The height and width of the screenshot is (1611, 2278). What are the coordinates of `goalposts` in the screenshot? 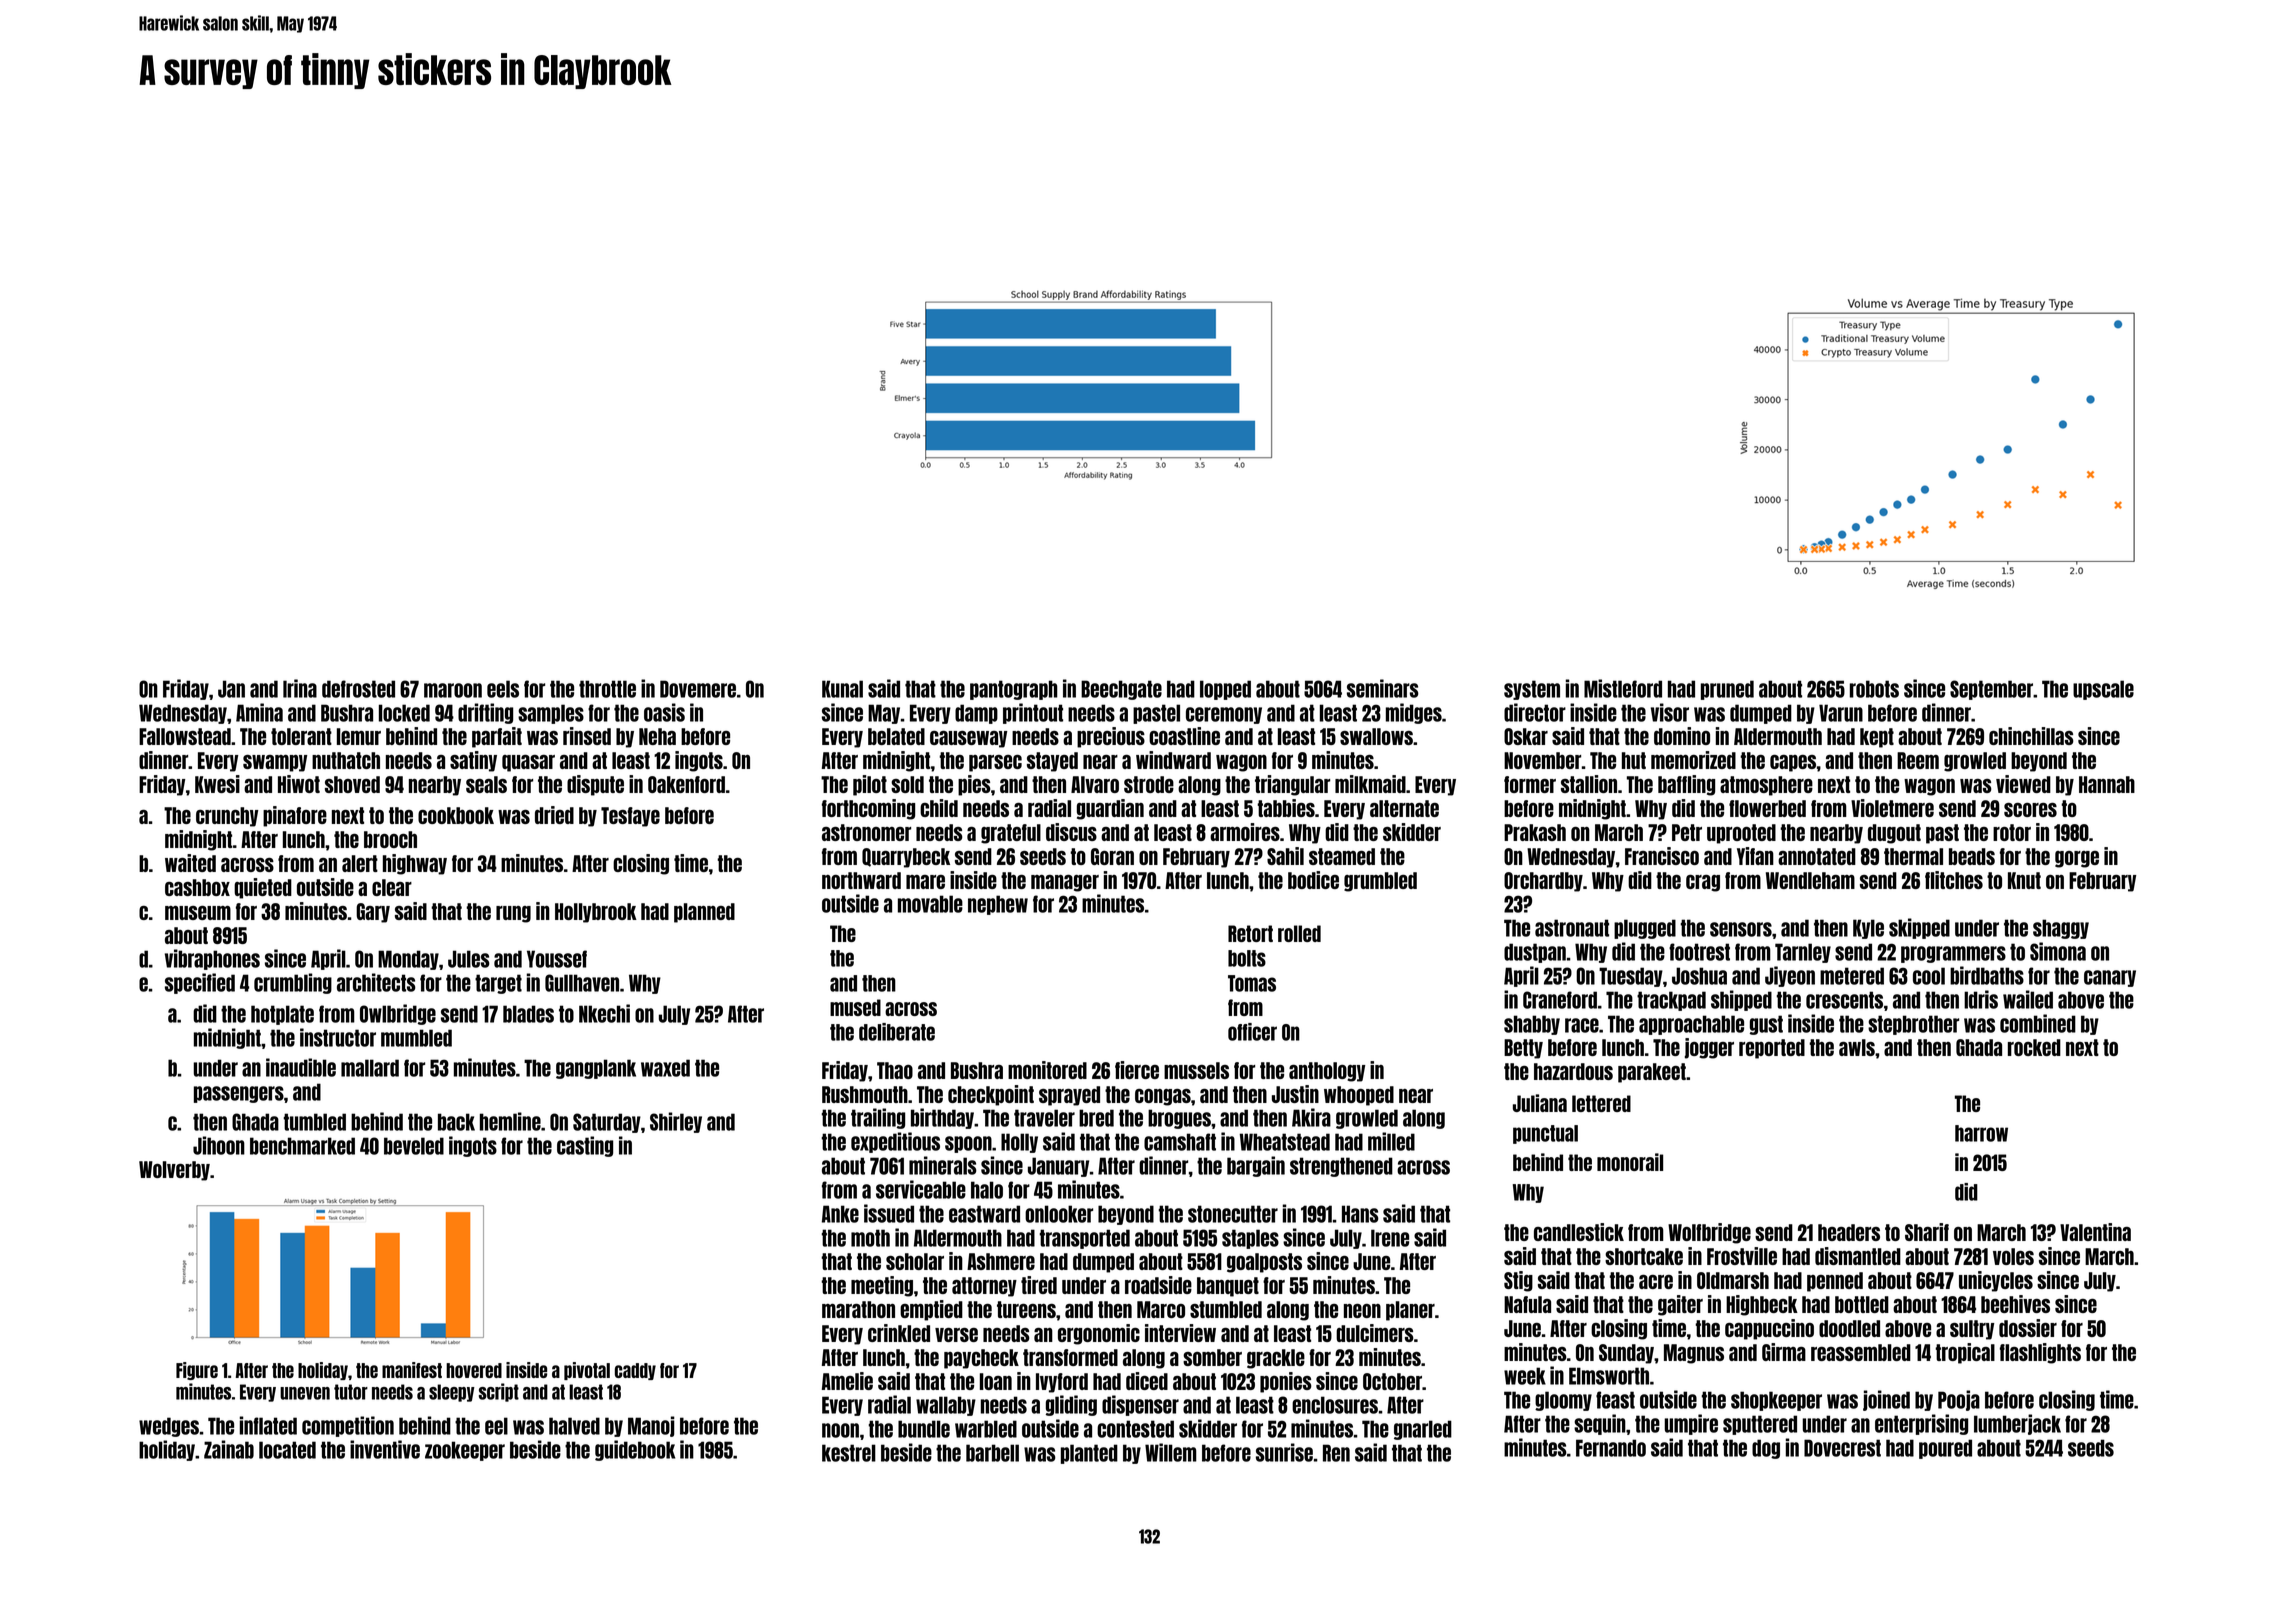 It's located at (1264, 1263).
